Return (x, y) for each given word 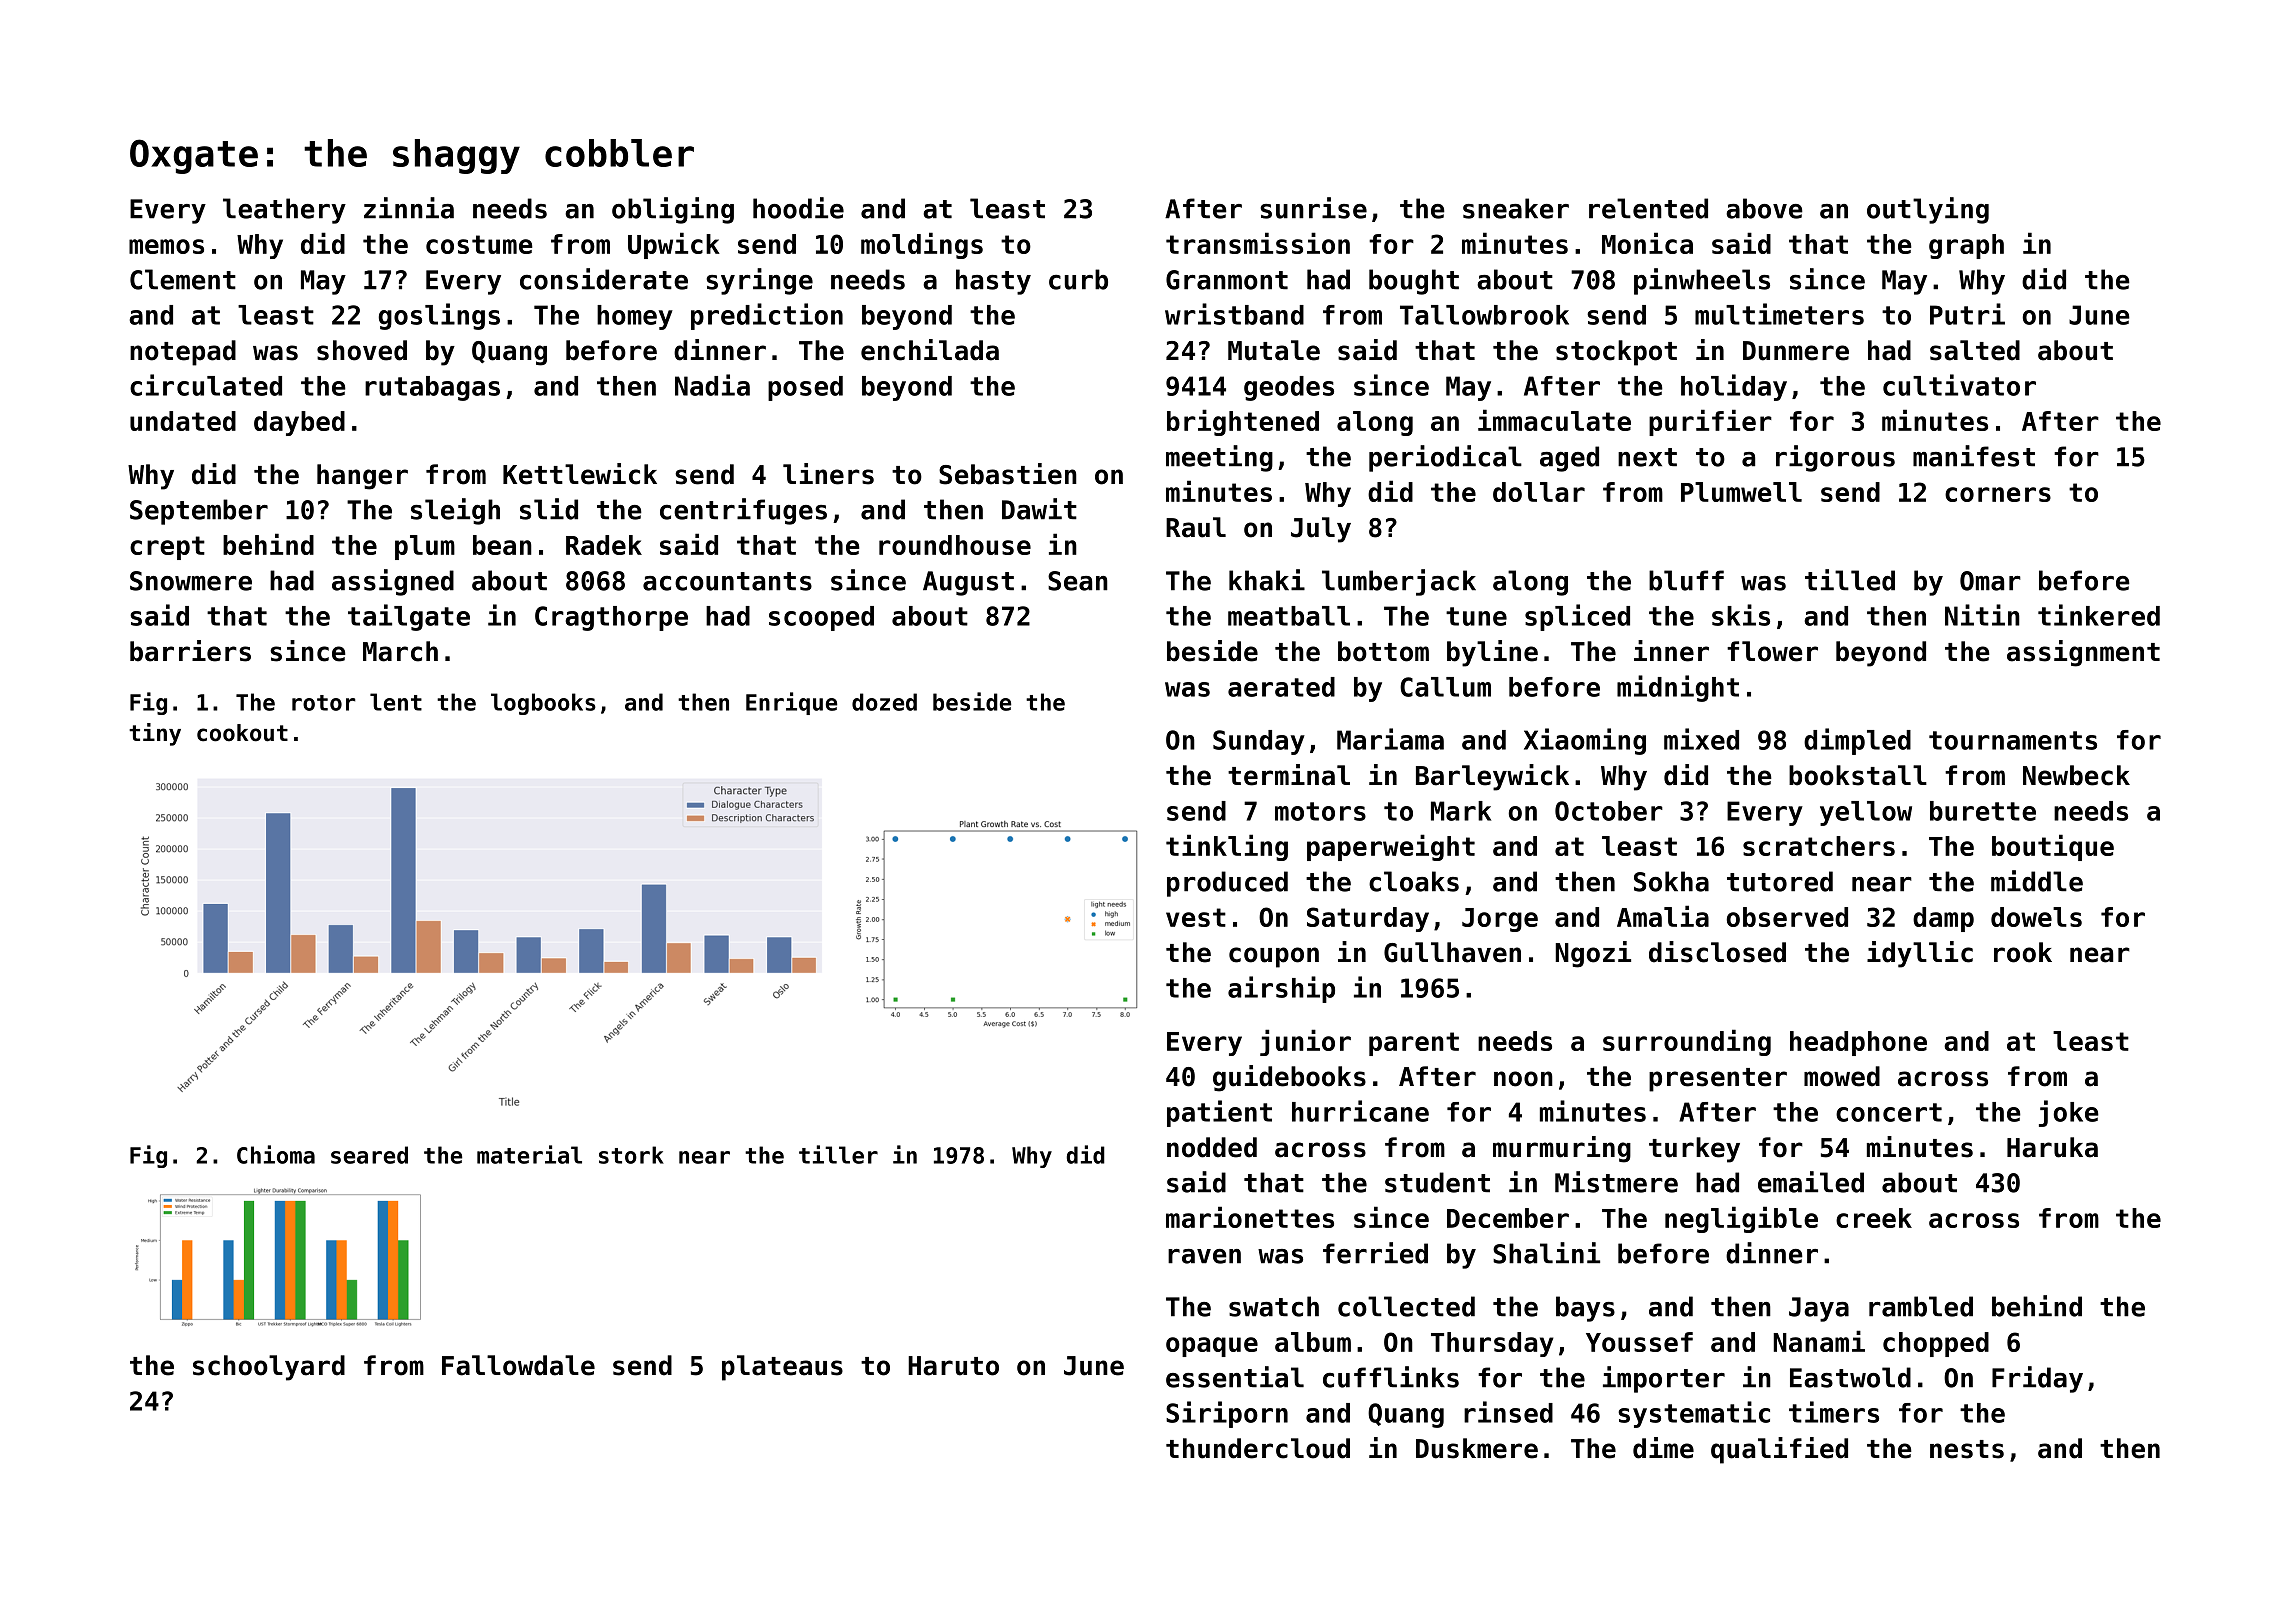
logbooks (543, 704)
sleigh (455, 511)
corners (1998, 494)
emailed (1811, 1182)
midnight (1678, 688)
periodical (1445, 458)
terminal (1289, 775)
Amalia (1663, 916)
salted (1975, 350)
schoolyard (269, 1368)
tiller (838, 1154)
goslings (439, 316)
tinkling (1227, 847)
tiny (155, 734)
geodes (1289, 388)
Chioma (276, 1154)
